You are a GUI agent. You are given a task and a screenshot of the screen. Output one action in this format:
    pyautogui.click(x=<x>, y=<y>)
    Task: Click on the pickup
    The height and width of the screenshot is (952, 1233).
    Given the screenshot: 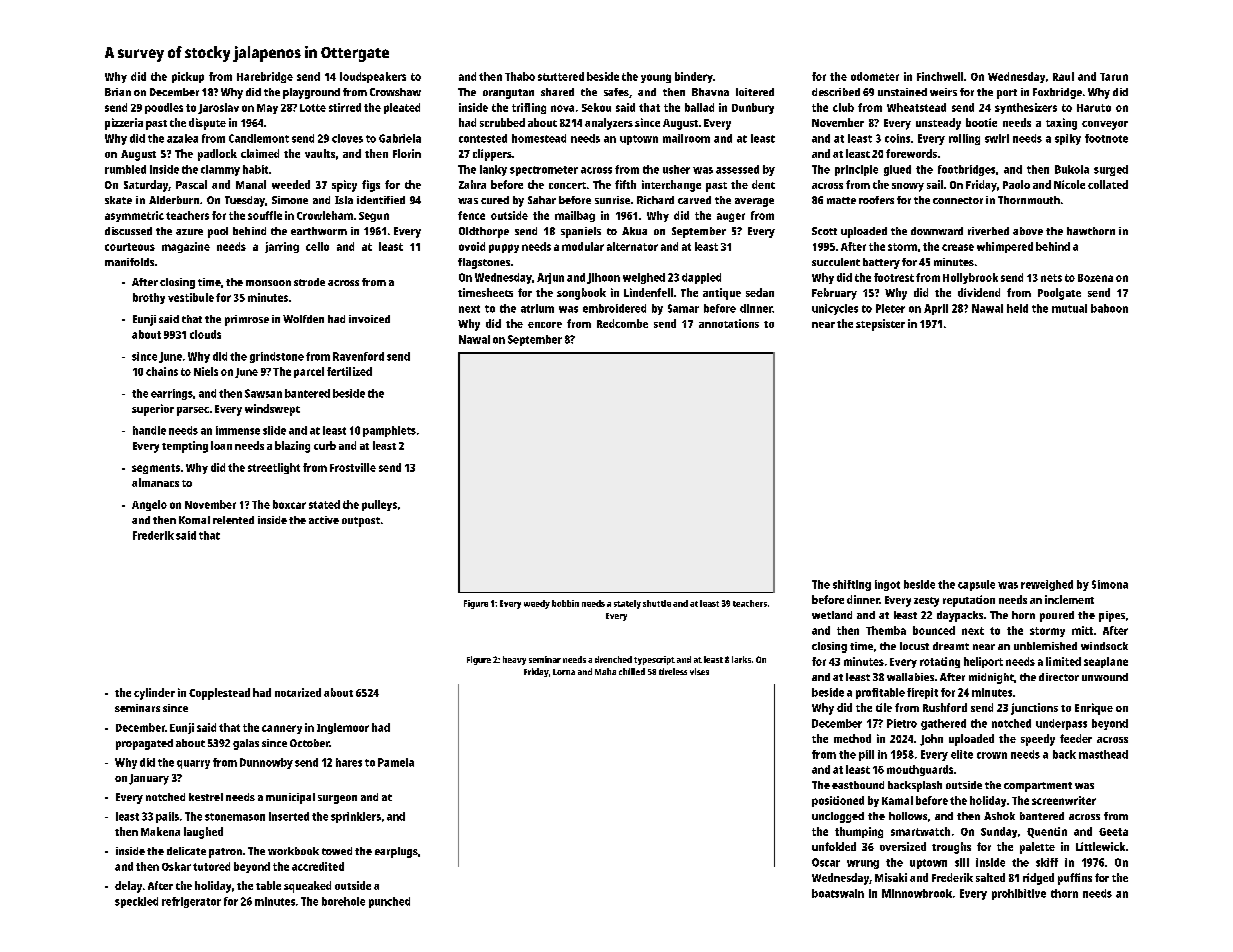 What is the action you would take?
    pyautogui.click(x=188, y=77)
